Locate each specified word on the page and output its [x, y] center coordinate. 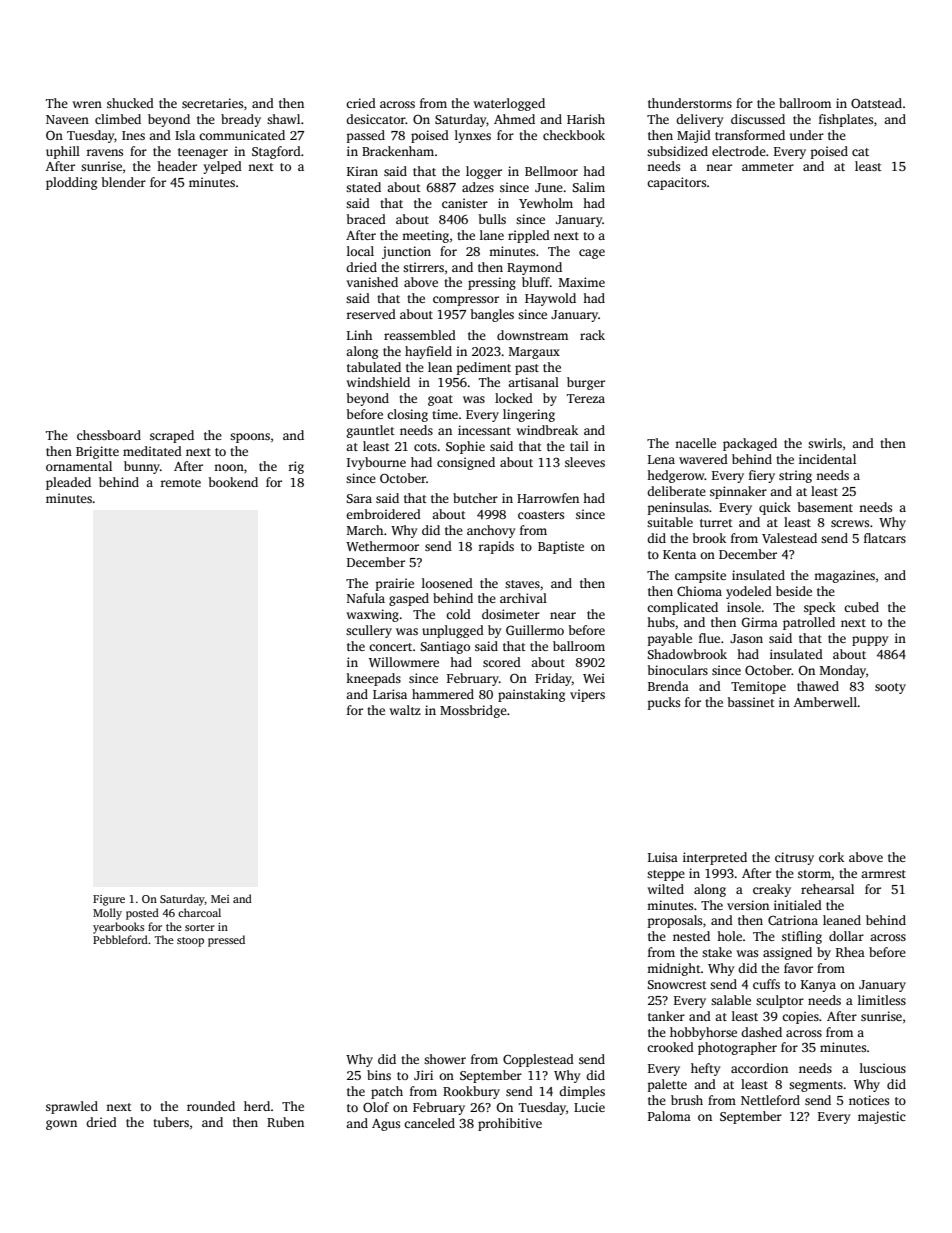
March [365, 530]
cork [831, 857]
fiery [762, 476]
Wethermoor [382, 546]
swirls [825, 443]
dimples [582, 1092]
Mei [220, 899]
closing [407, 415]
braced [366, 219]
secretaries [212, 103]
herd [257, 1106]
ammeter [768, 167]
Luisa [663, 857]
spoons [250, 438]
